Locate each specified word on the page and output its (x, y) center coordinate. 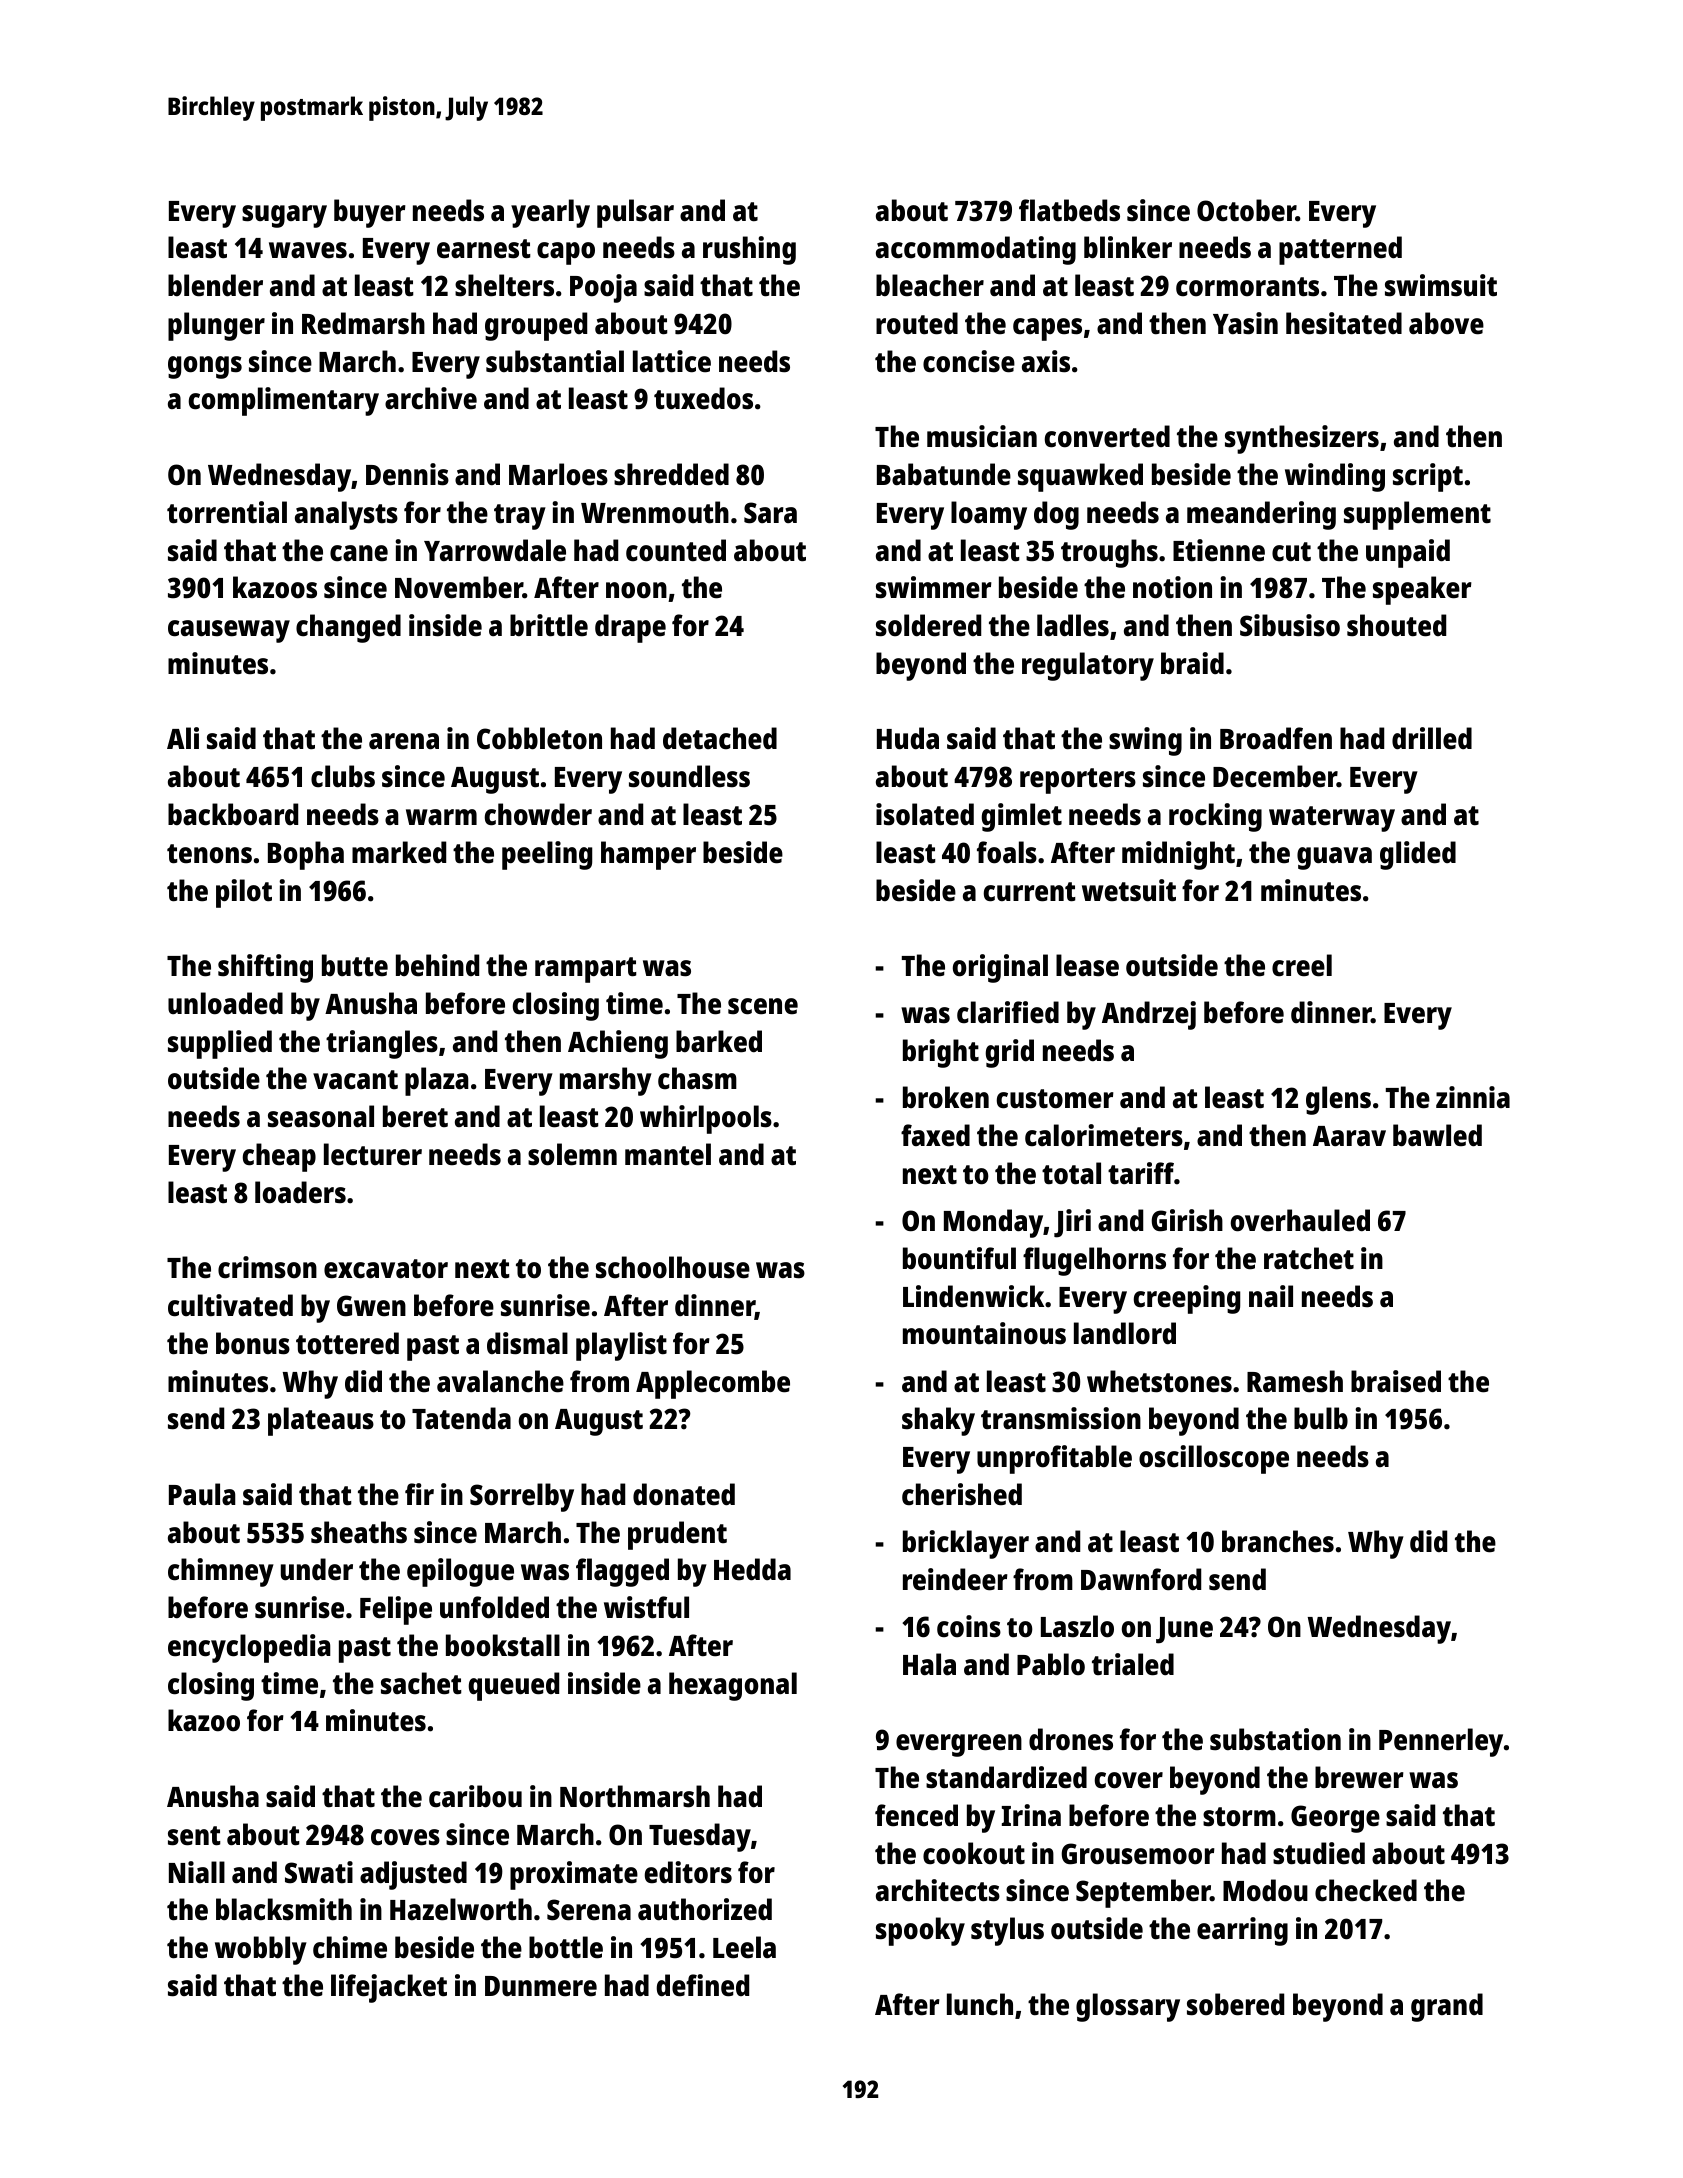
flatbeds (1069, 210)
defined (702, 1985)
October (1246, 210)
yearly (550, 213)
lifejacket (389, 1988)
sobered (1235, 2004)
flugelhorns (1094, 1261)
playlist (621, 1346)
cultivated (230, 1305)
